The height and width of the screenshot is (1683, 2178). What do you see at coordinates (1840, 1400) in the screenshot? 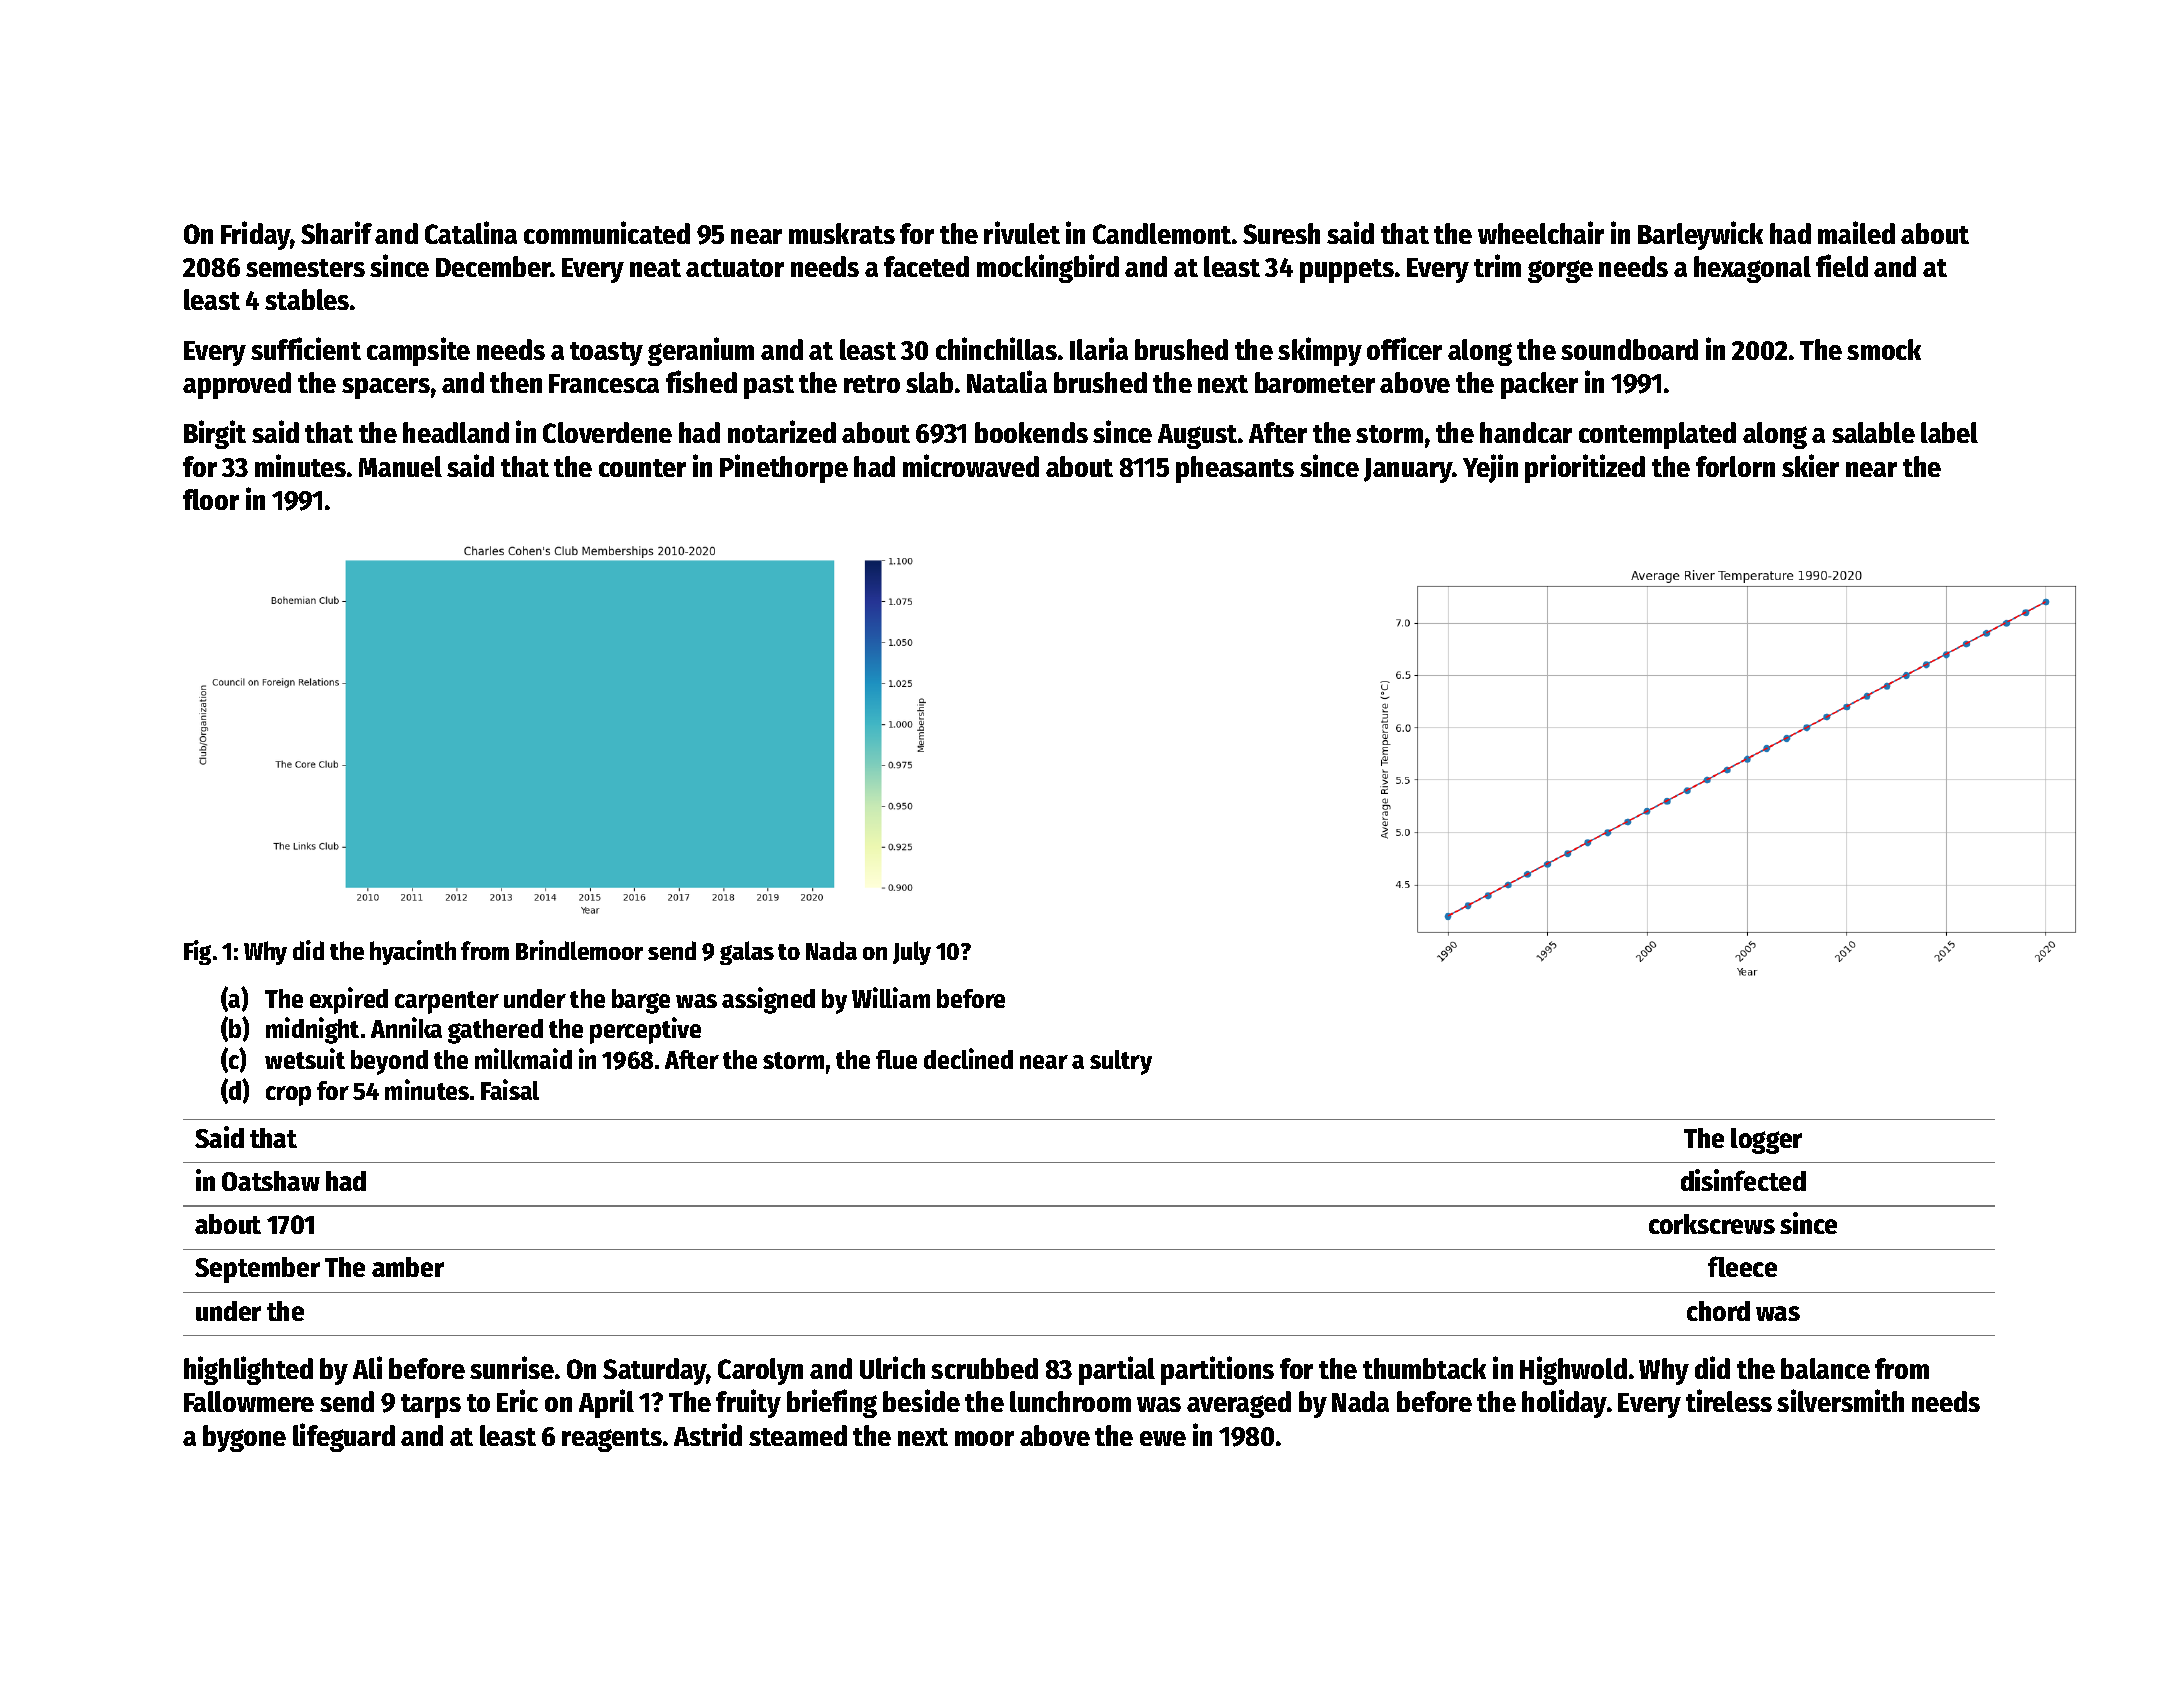
I see `silversmith` at bounding box center [1840, 1400].
